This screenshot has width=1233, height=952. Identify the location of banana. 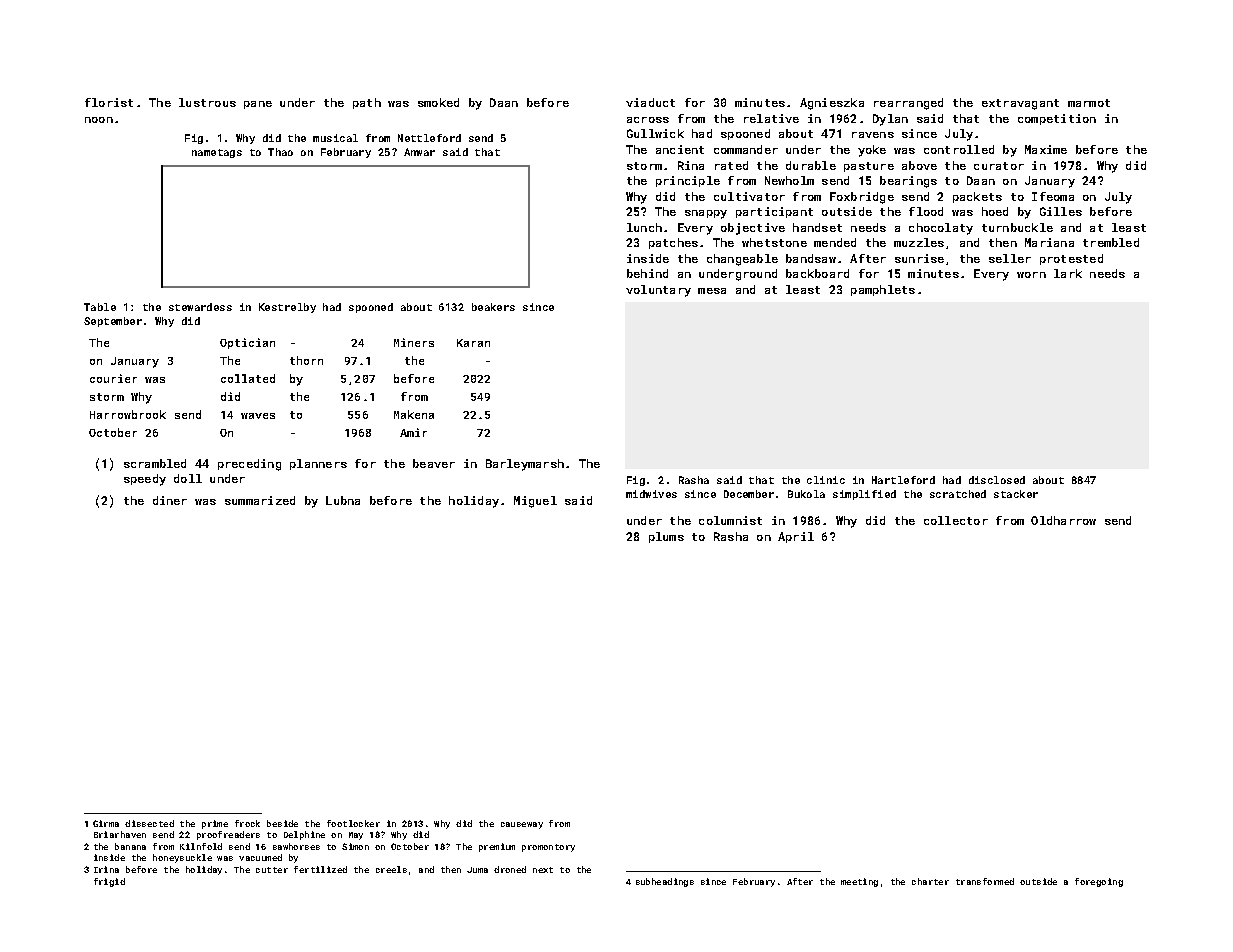
(130, 846).
